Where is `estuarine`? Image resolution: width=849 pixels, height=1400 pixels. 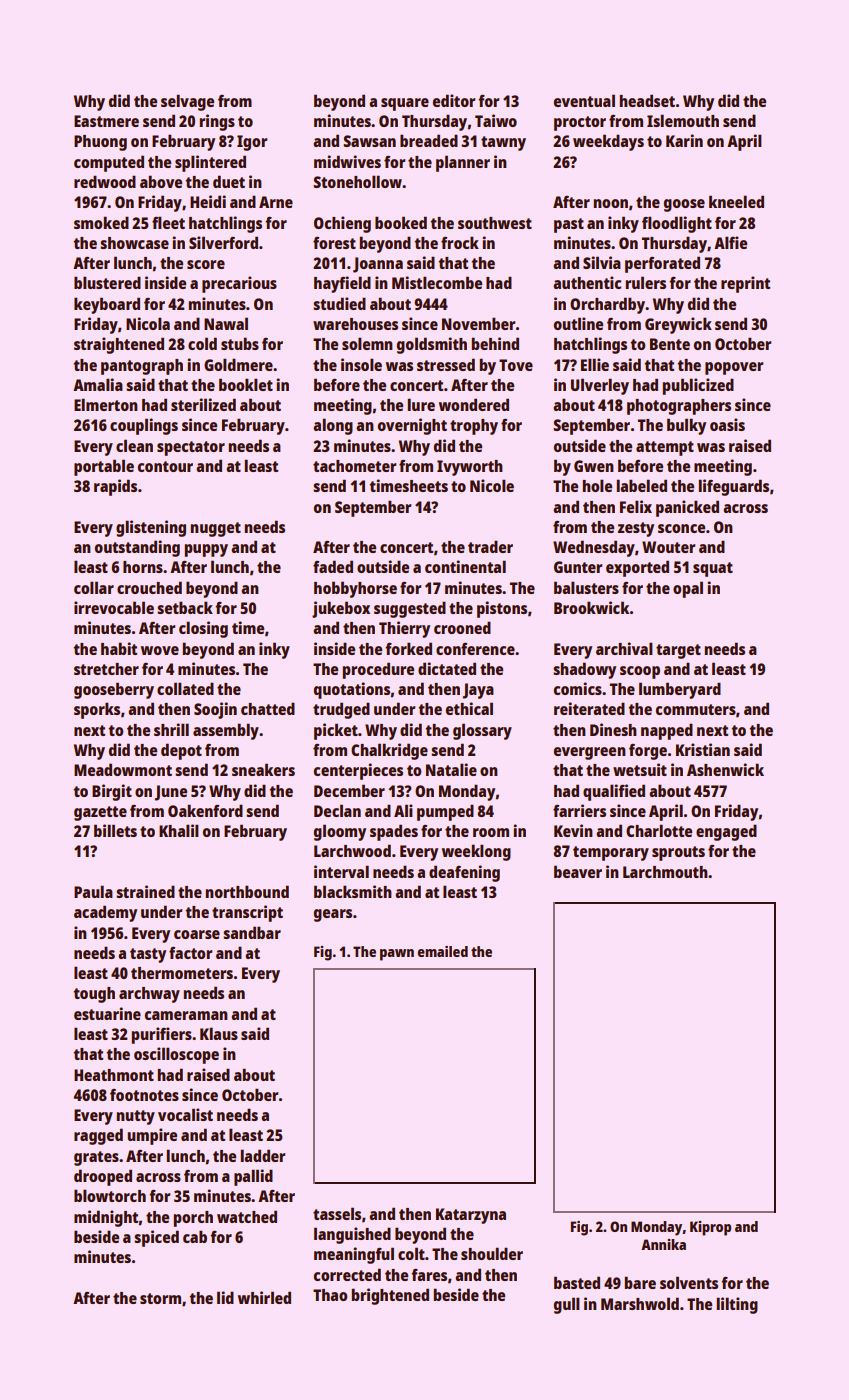
estuarine is located at coordinates (107, 1013).
